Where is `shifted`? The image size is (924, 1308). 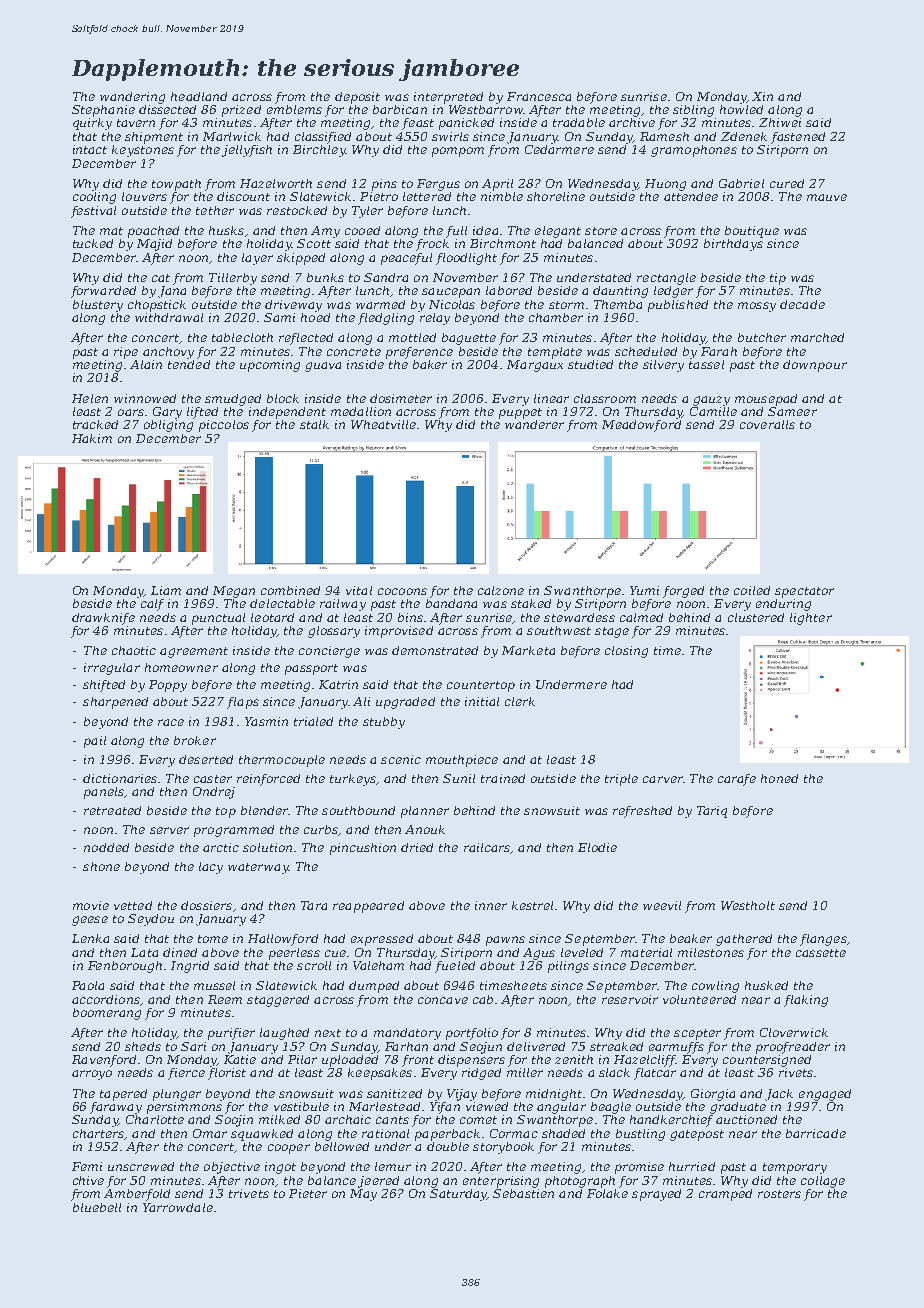 shifted is located at coordinates (104, 686).
